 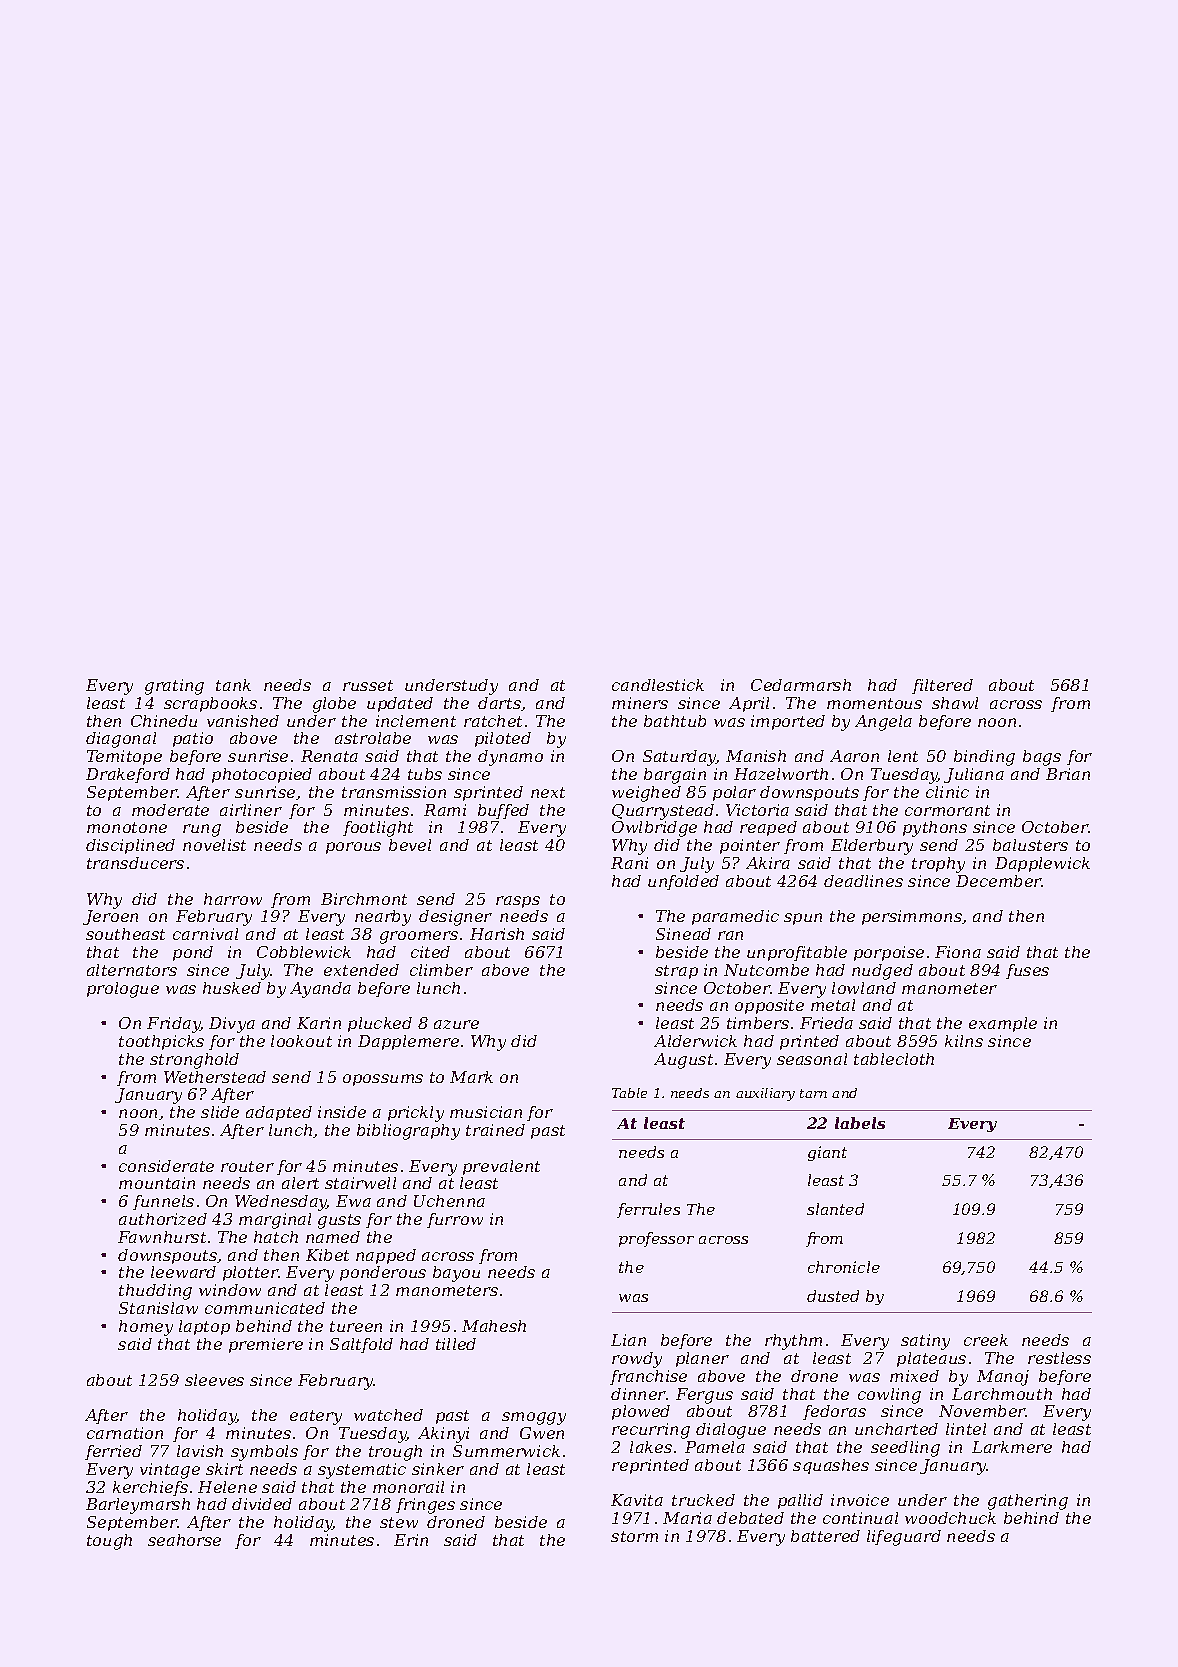 I want to click on furrow, so click(x=455, y=1220).
